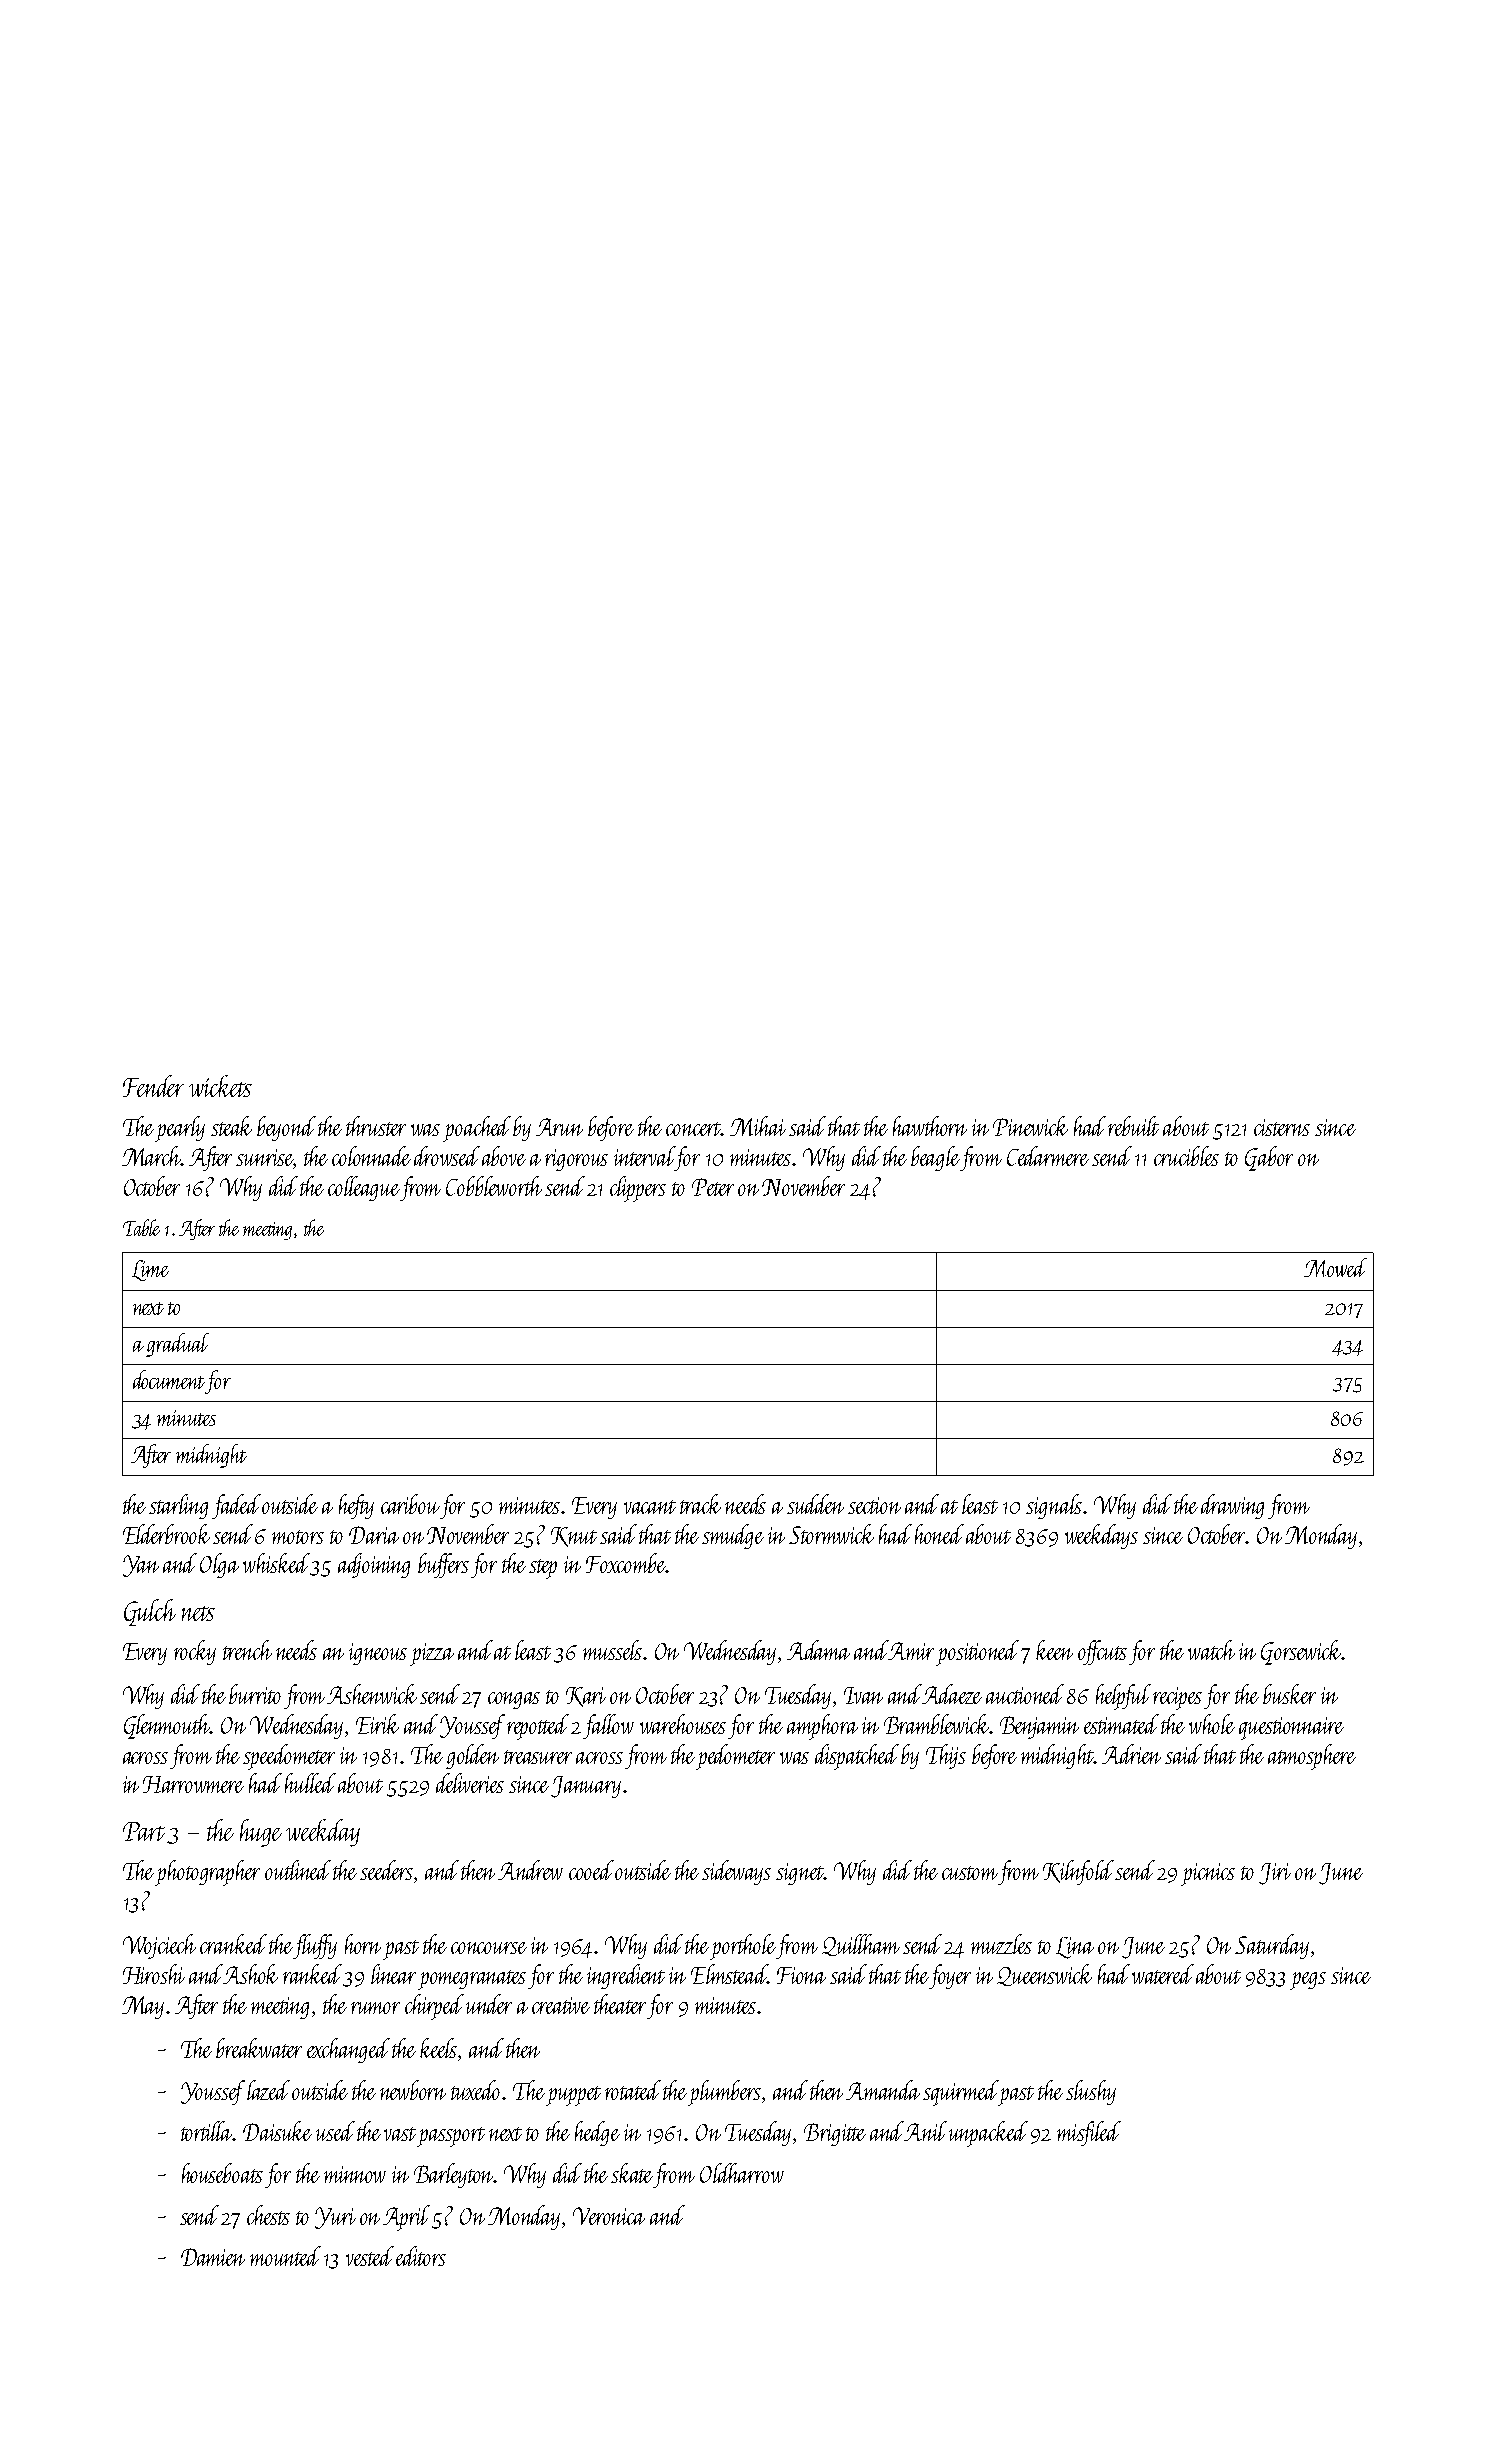 The image size is (1496, 2464). Describe the element at coordinates (213, 2257) in the screenshot. I see `Damien` at that location.
